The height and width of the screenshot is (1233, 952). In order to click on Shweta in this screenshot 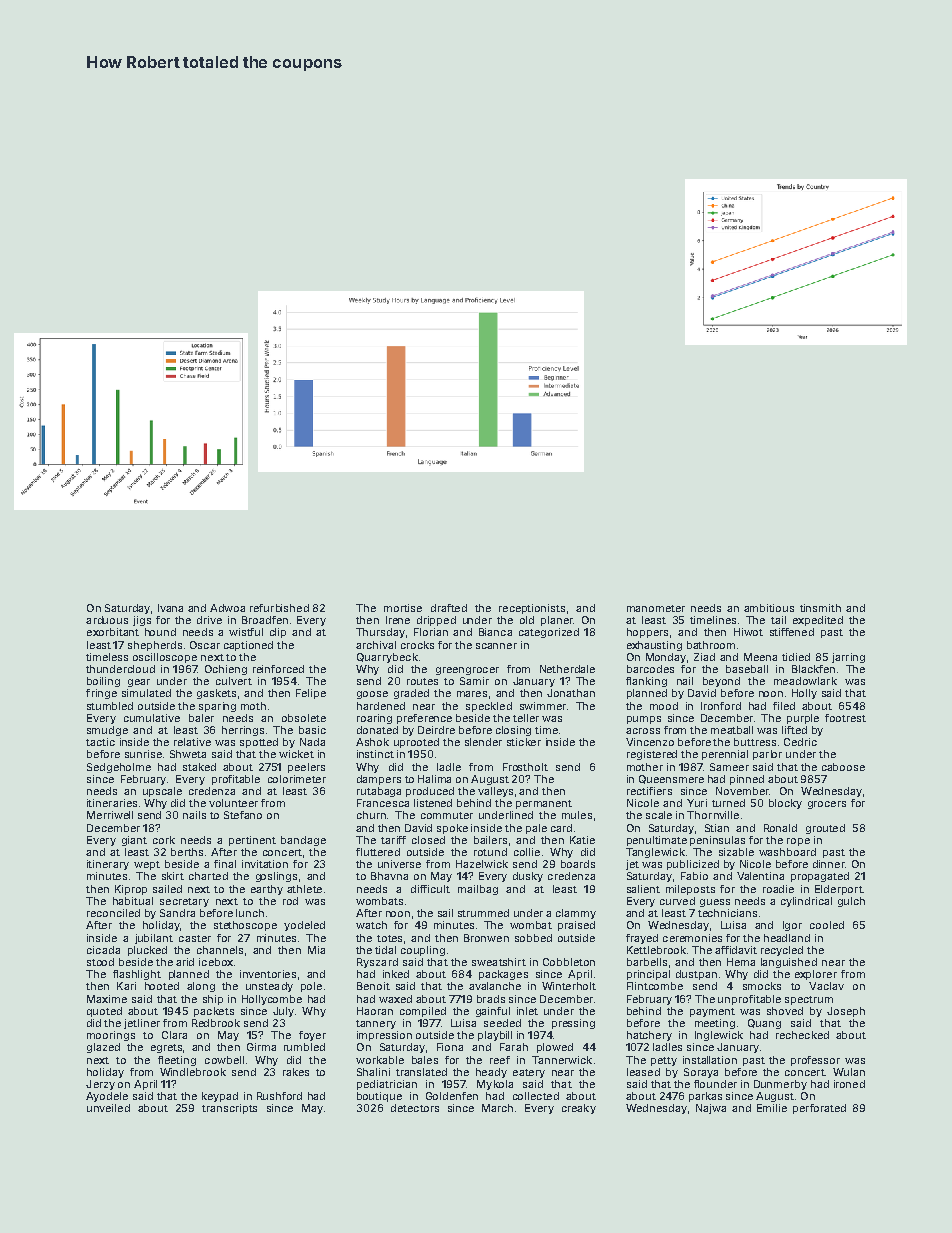, I will do `click(188, 754)`.
